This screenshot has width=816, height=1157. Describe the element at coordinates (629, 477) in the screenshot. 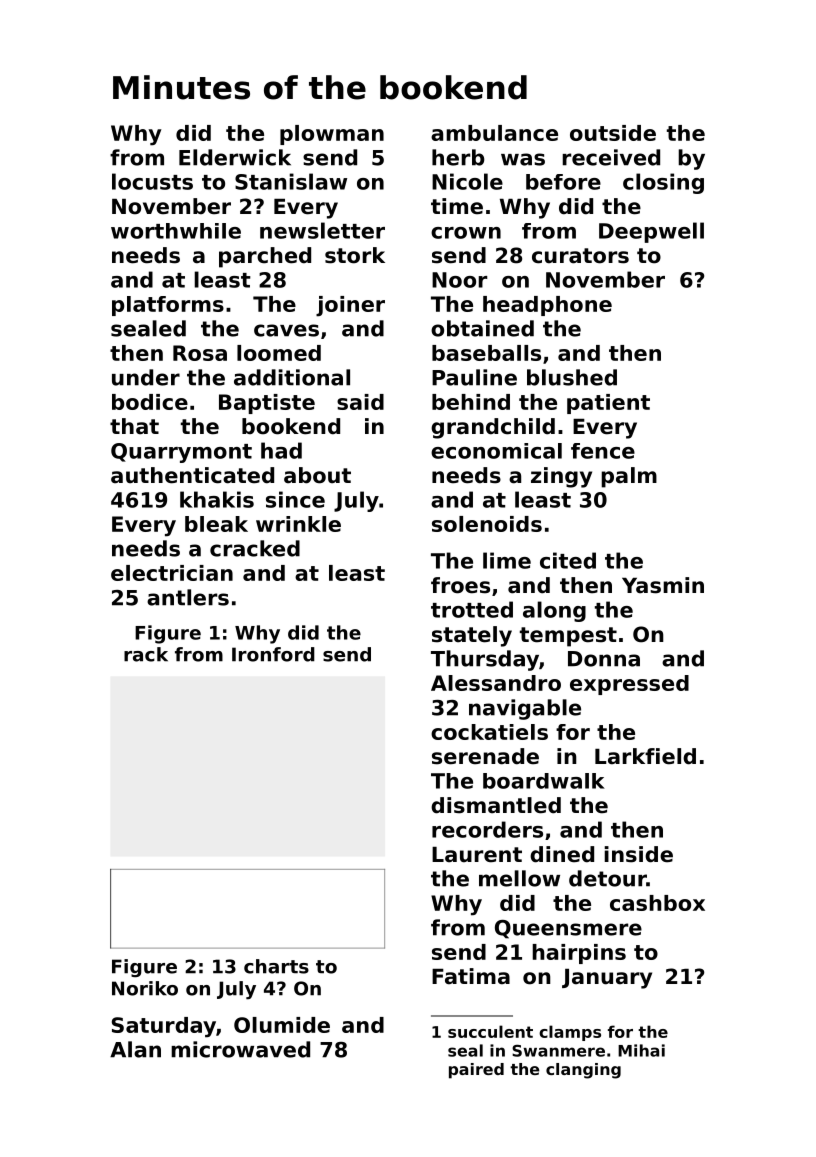

I see `palm` at that location.
